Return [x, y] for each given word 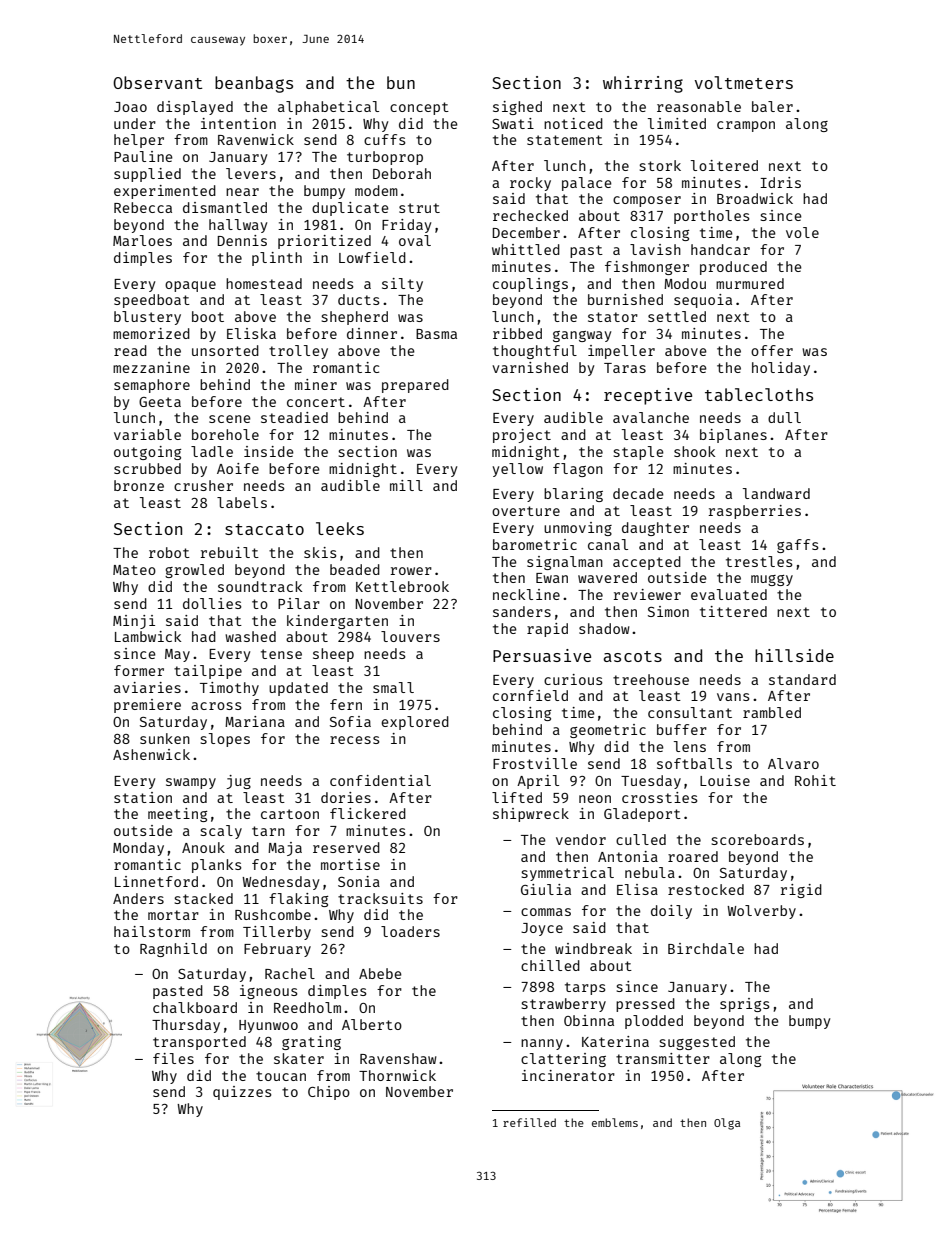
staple [639, 453]
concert [316, 402]
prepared [415, 386]
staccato [264, 529]
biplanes [733, 436]
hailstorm [152, 931]
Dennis [242, 240]
